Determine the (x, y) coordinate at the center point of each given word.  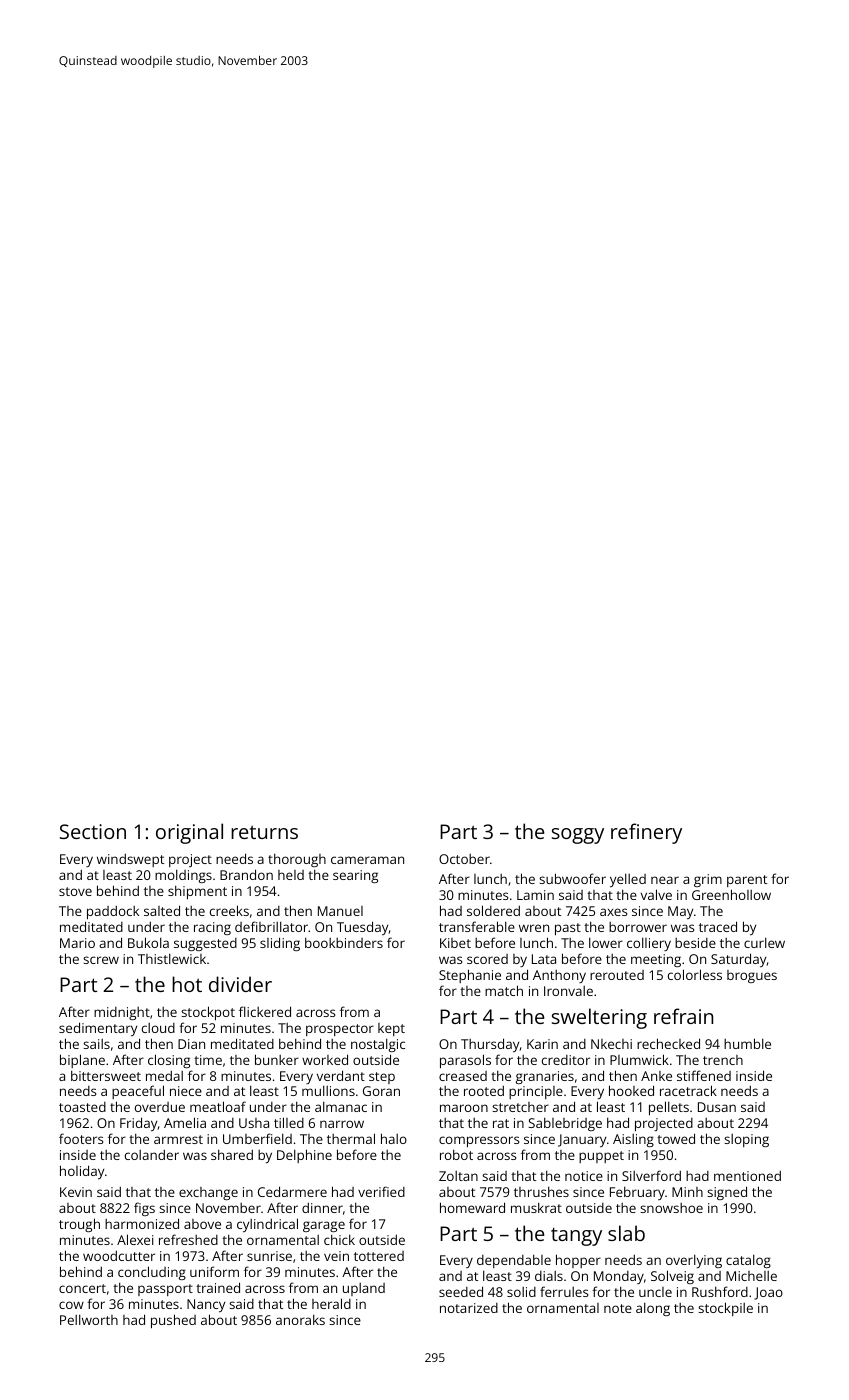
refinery (646, 833)
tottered (379, 1256)
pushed (173, 1321)
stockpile (725, 1309)
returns (264, 832)
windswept (130, 860)
